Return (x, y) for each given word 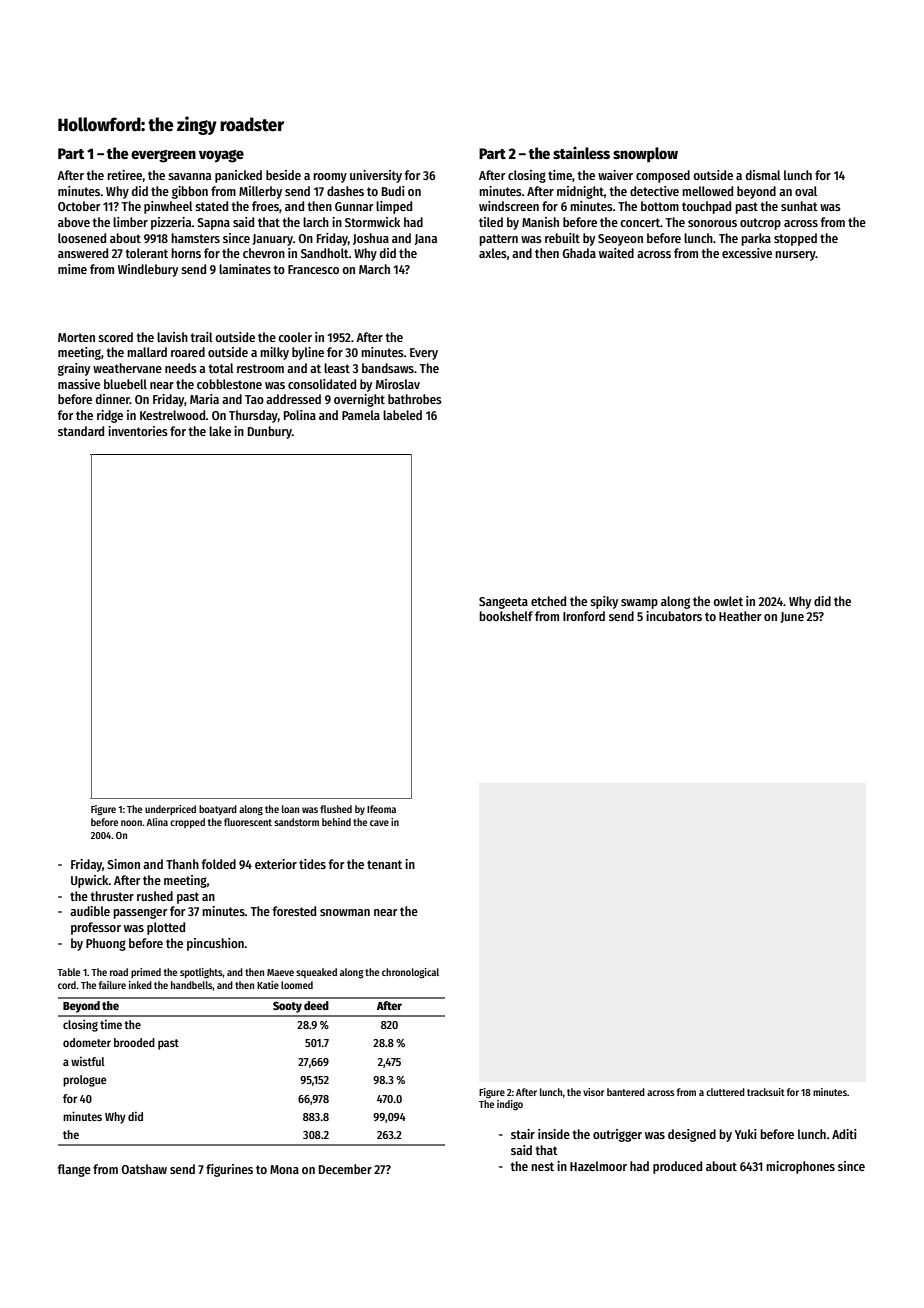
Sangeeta (503, 603)
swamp (639, 604)
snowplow (645, 155)
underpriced (170, 810)
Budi (393, 191)
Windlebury (148, 270)
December (345, 1169)
